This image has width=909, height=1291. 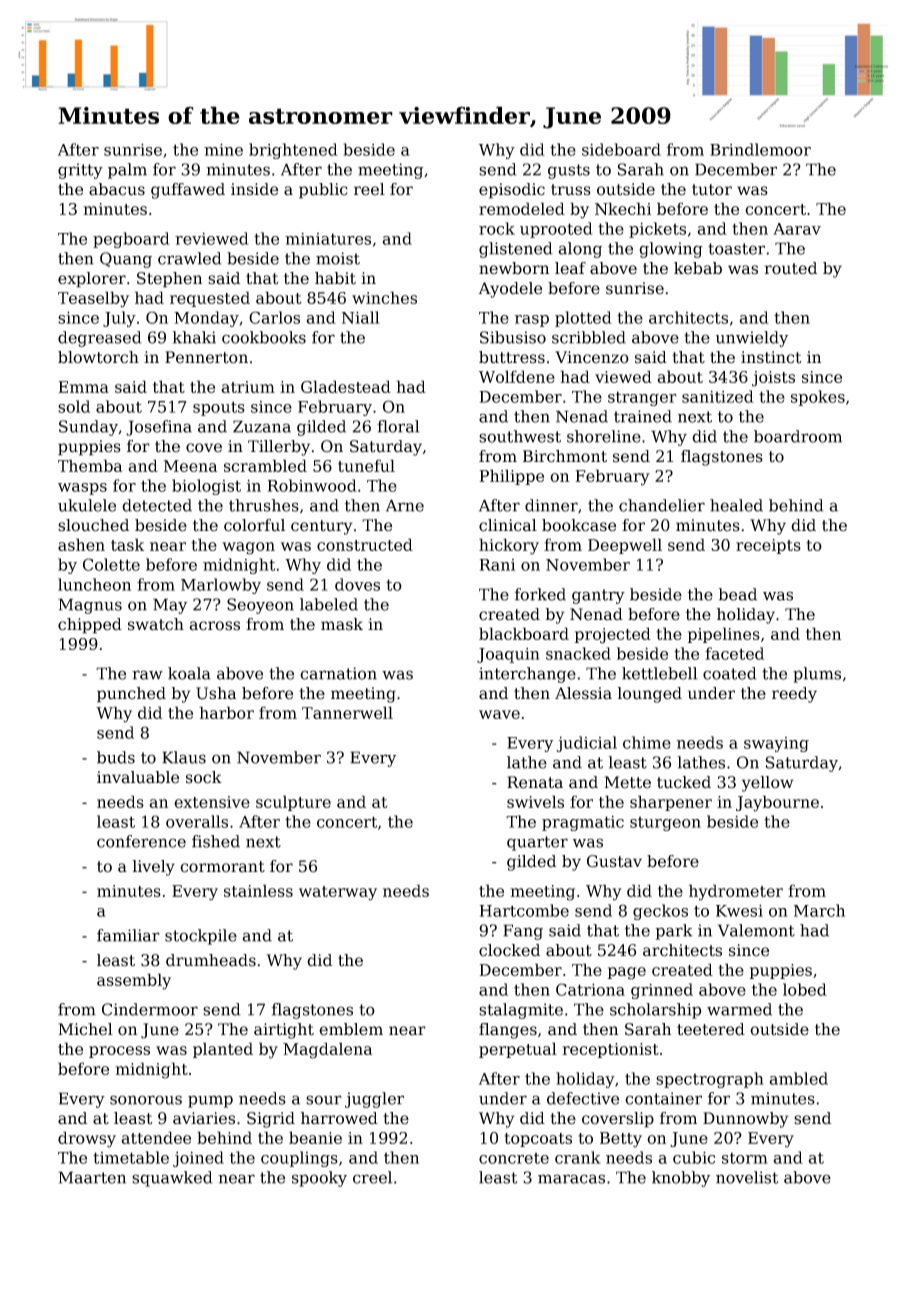 I want to click on Mette, so click(x=627, y=782).
